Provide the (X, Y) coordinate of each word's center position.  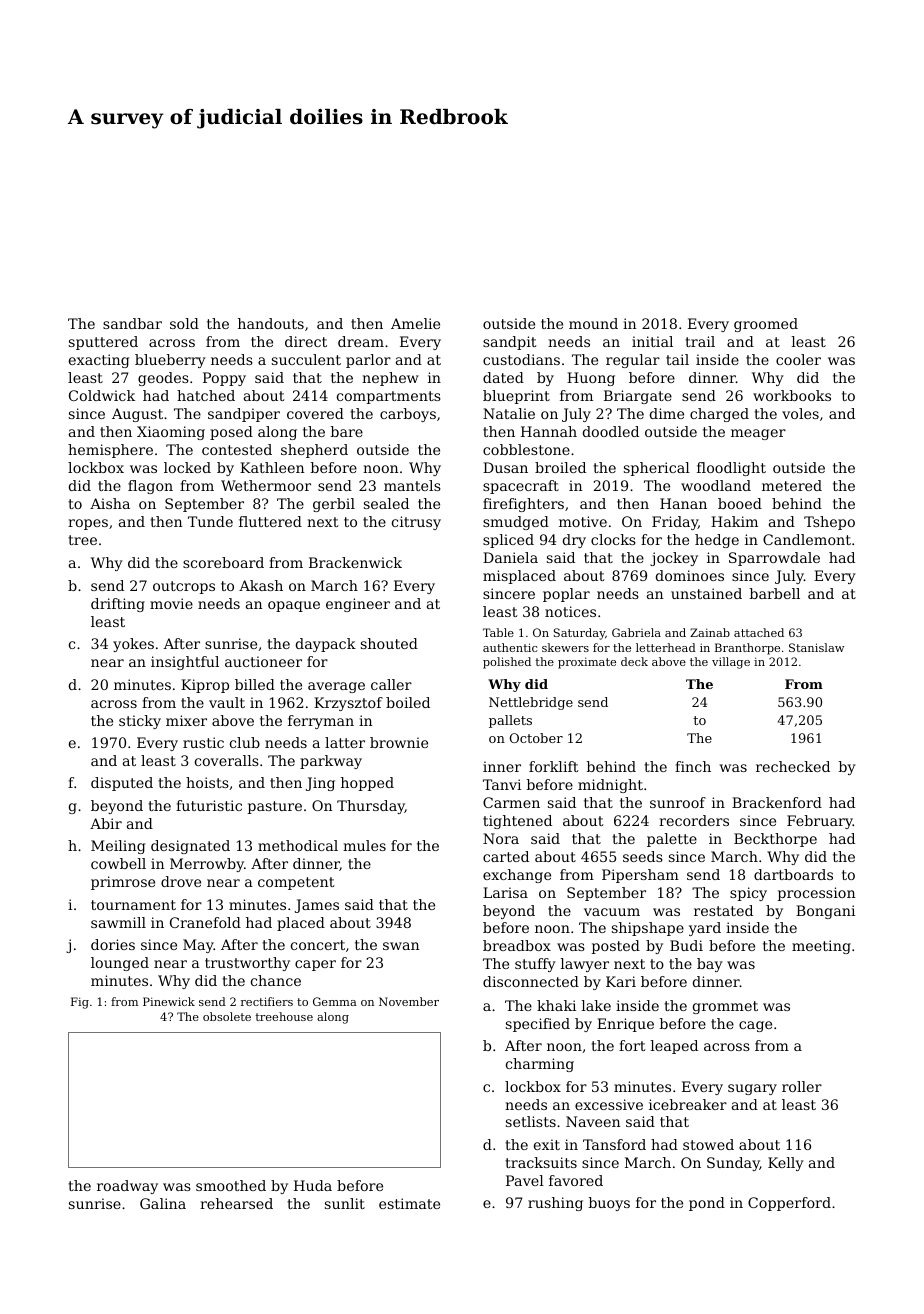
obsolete (227, 1016)
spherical (657, 469)
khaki (556, 1005)
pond (707, 1204)
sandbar (132, 323)
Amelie (415, 323)
